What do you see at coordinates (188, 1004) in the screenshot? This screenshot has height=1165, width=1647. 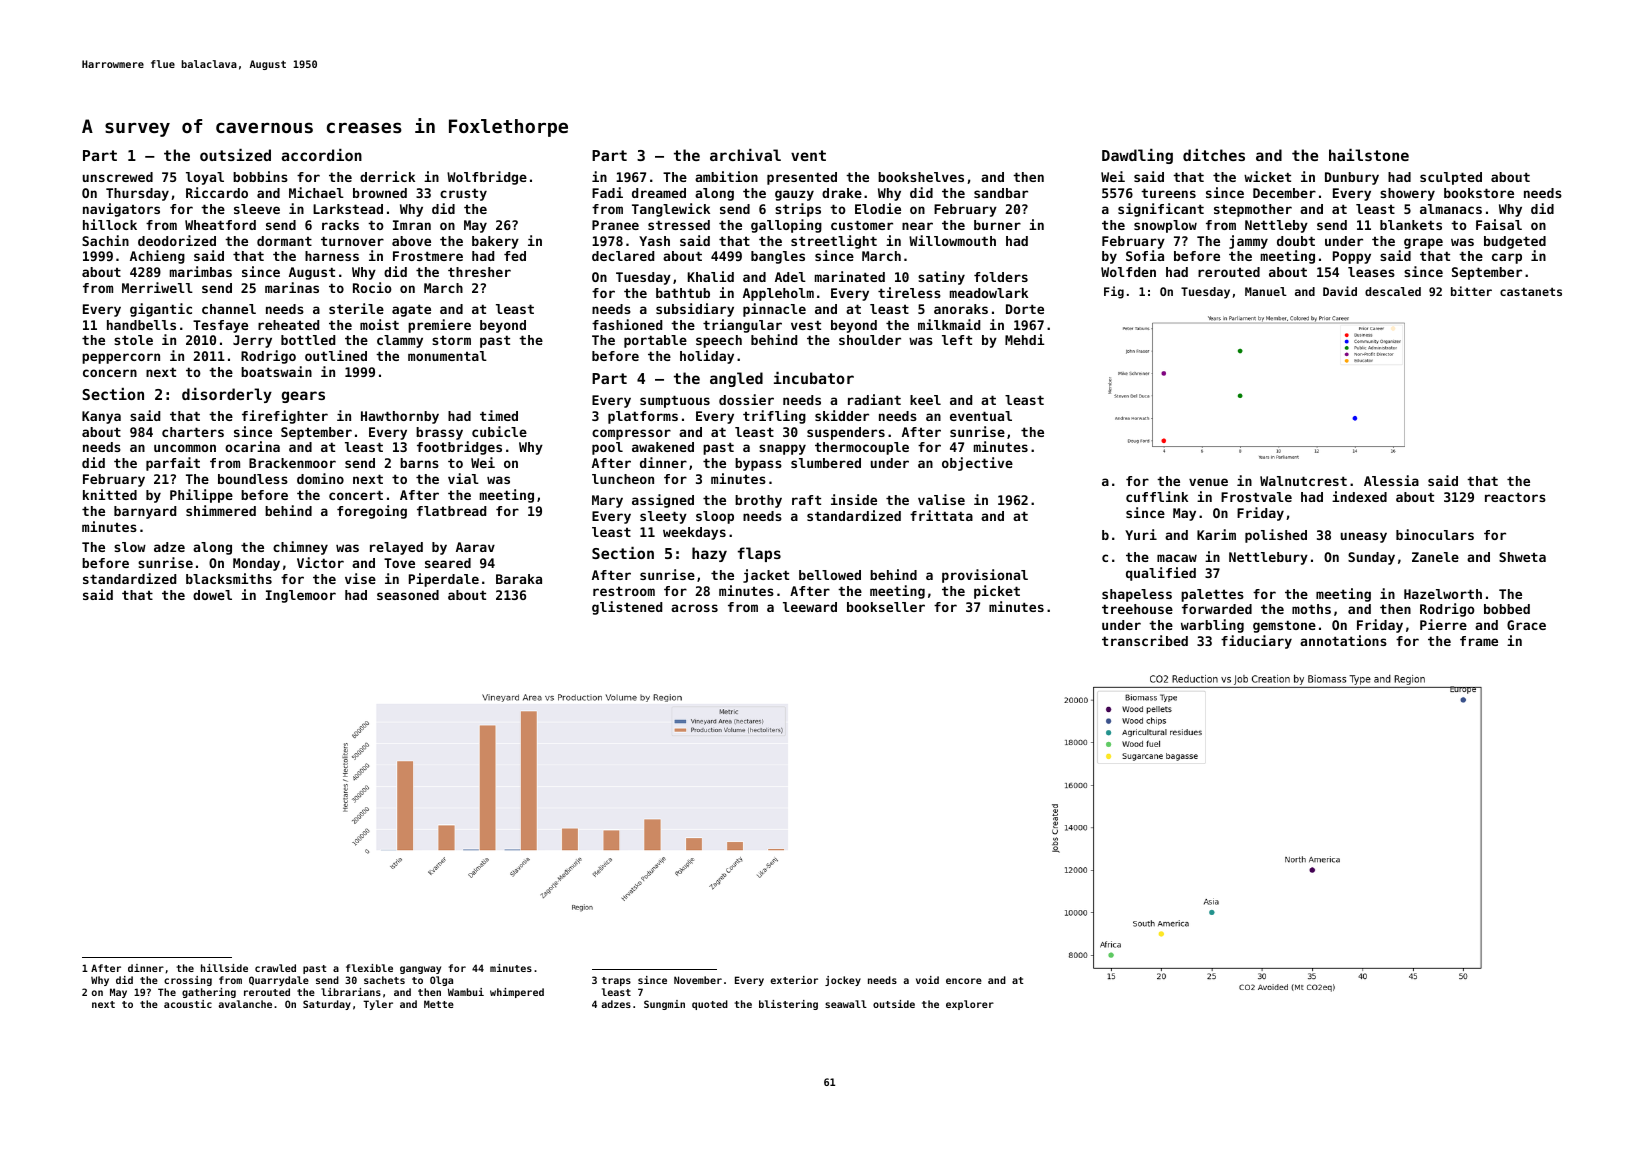 I see `acoustic` at bounding box center [188, 1004].
